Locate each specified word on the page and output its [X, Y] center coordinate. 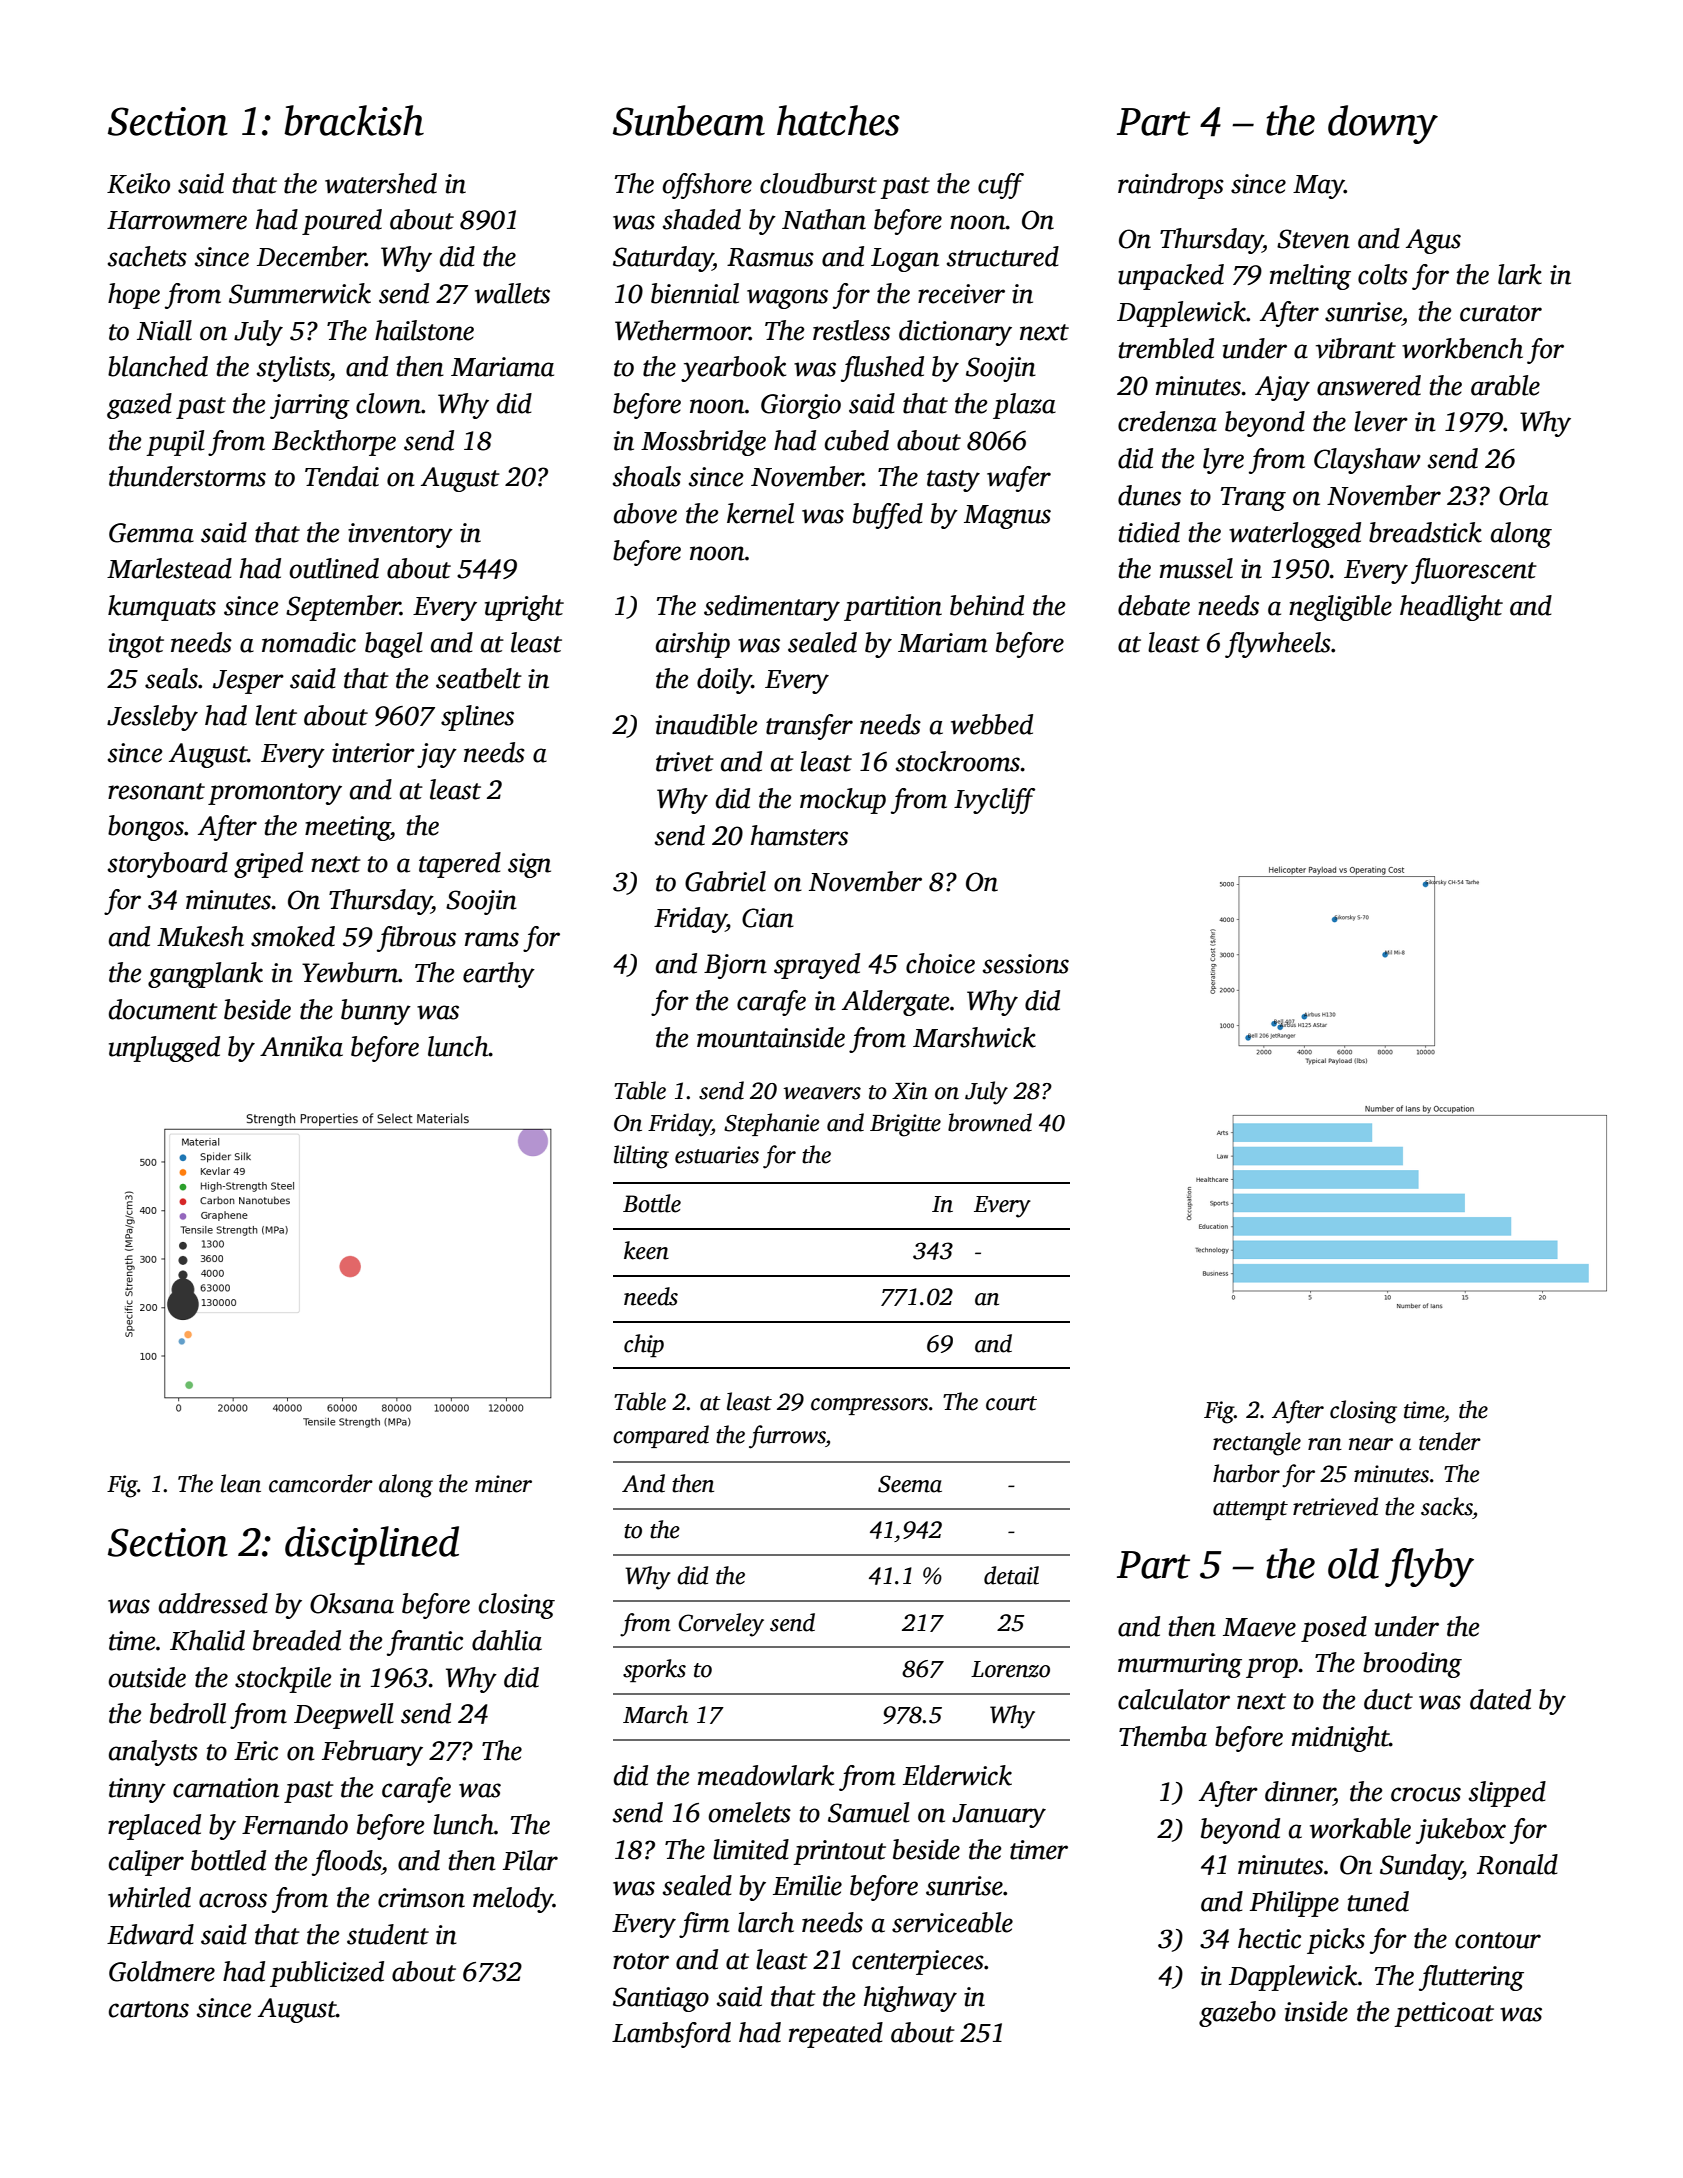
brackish [354, 120]
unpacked [1171, 277]
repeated [836, 2035]
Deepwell [343, 1716]
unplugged [164, 1049]
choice [940, 963]
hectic [1269, 1938]
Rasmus [770, 257]
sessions [1026, 964]
